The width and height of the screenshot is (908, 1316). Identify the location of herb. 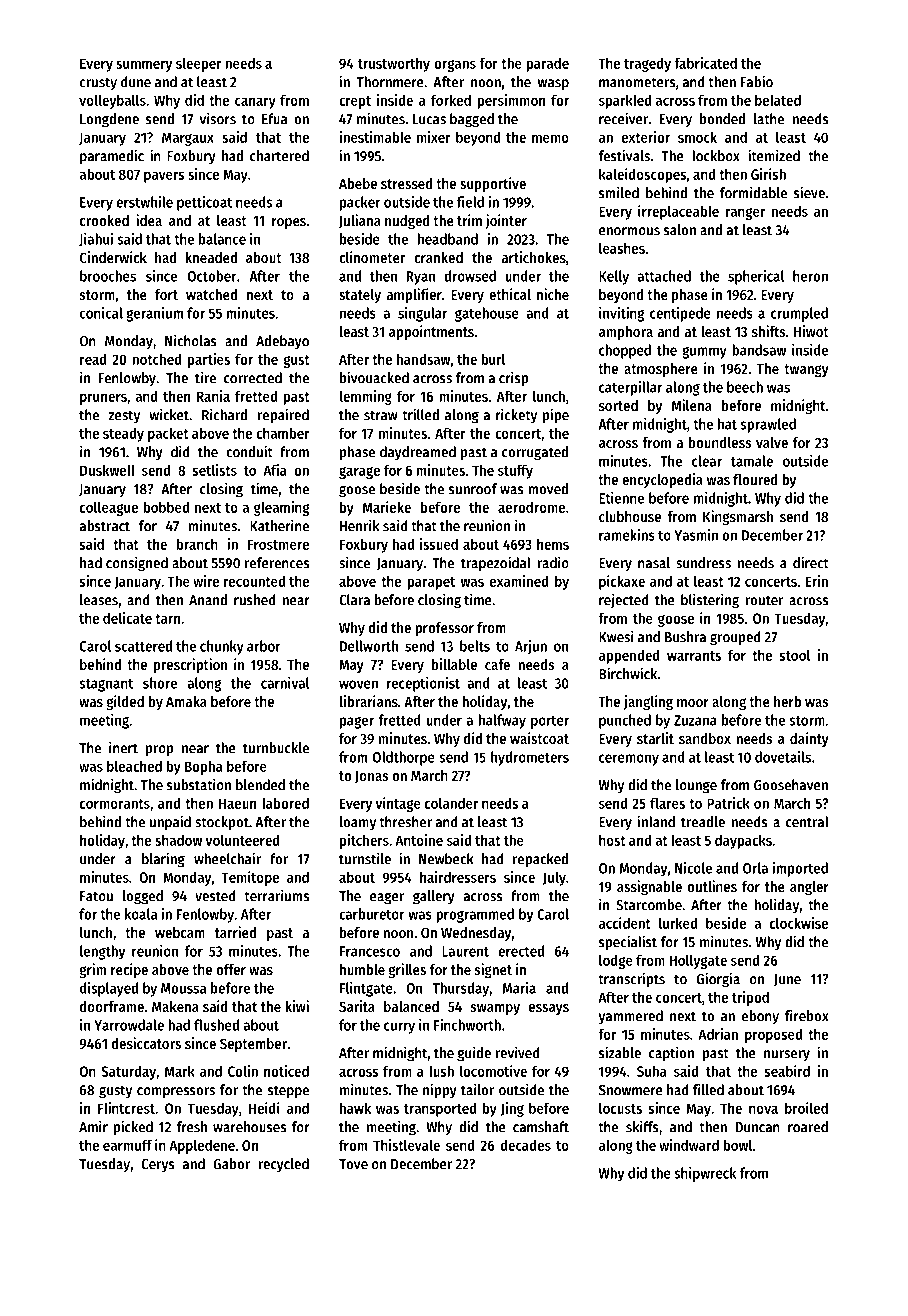
(787, 701).
